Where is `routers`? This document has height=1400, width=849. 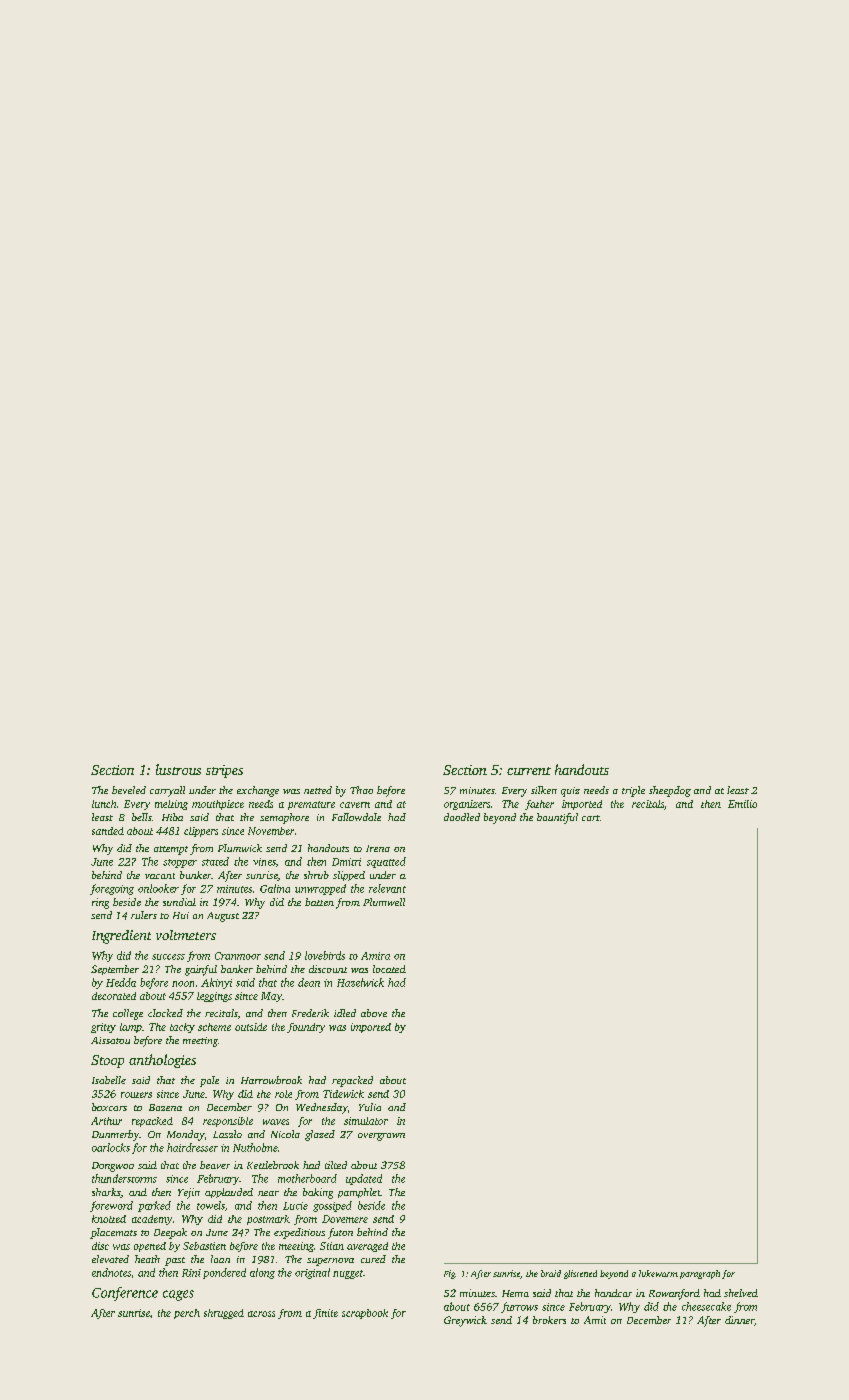 routers is located at coordinates (136, 1095).
